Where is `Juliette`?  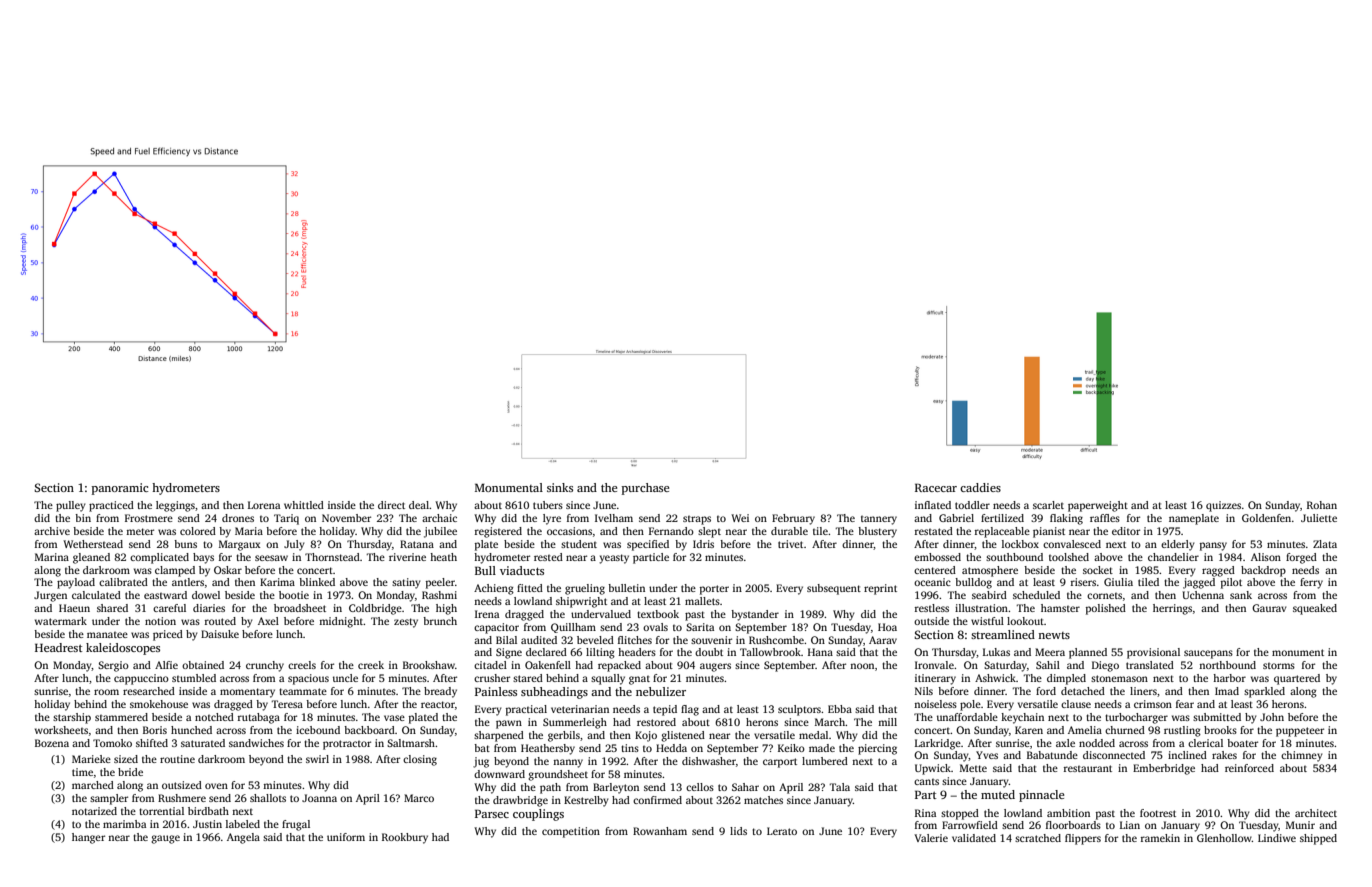 Juliette is located at coordinates (1319, 518).
